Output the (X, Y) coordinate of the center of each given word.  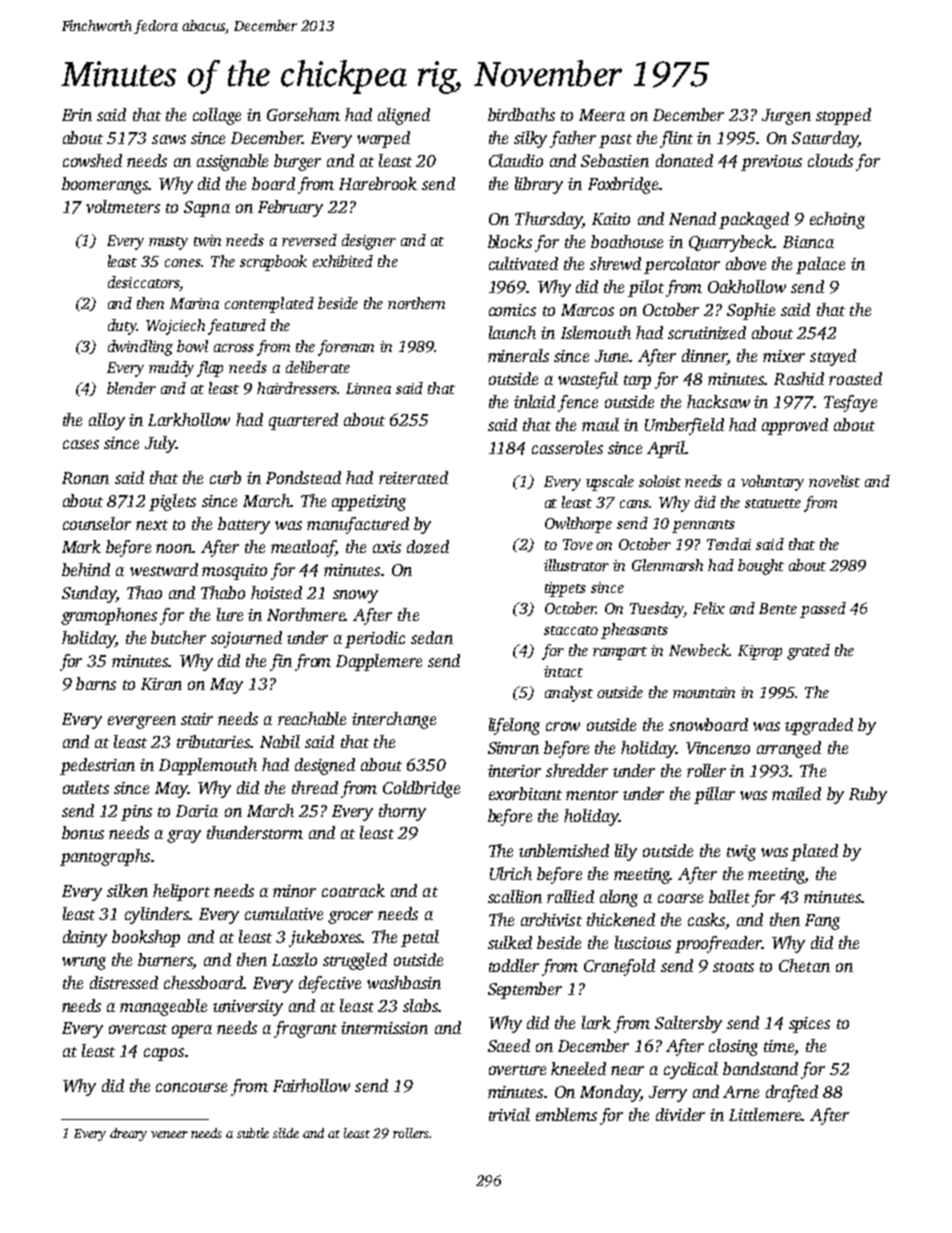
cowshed (92, 160)
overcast (138, 1029)
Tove (578, 544)
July (160, 444)
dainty (85, 938)
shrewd (615, 263)
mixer (784, 356)
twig (741, 853)
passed (823, 610)
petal (420, 938)
